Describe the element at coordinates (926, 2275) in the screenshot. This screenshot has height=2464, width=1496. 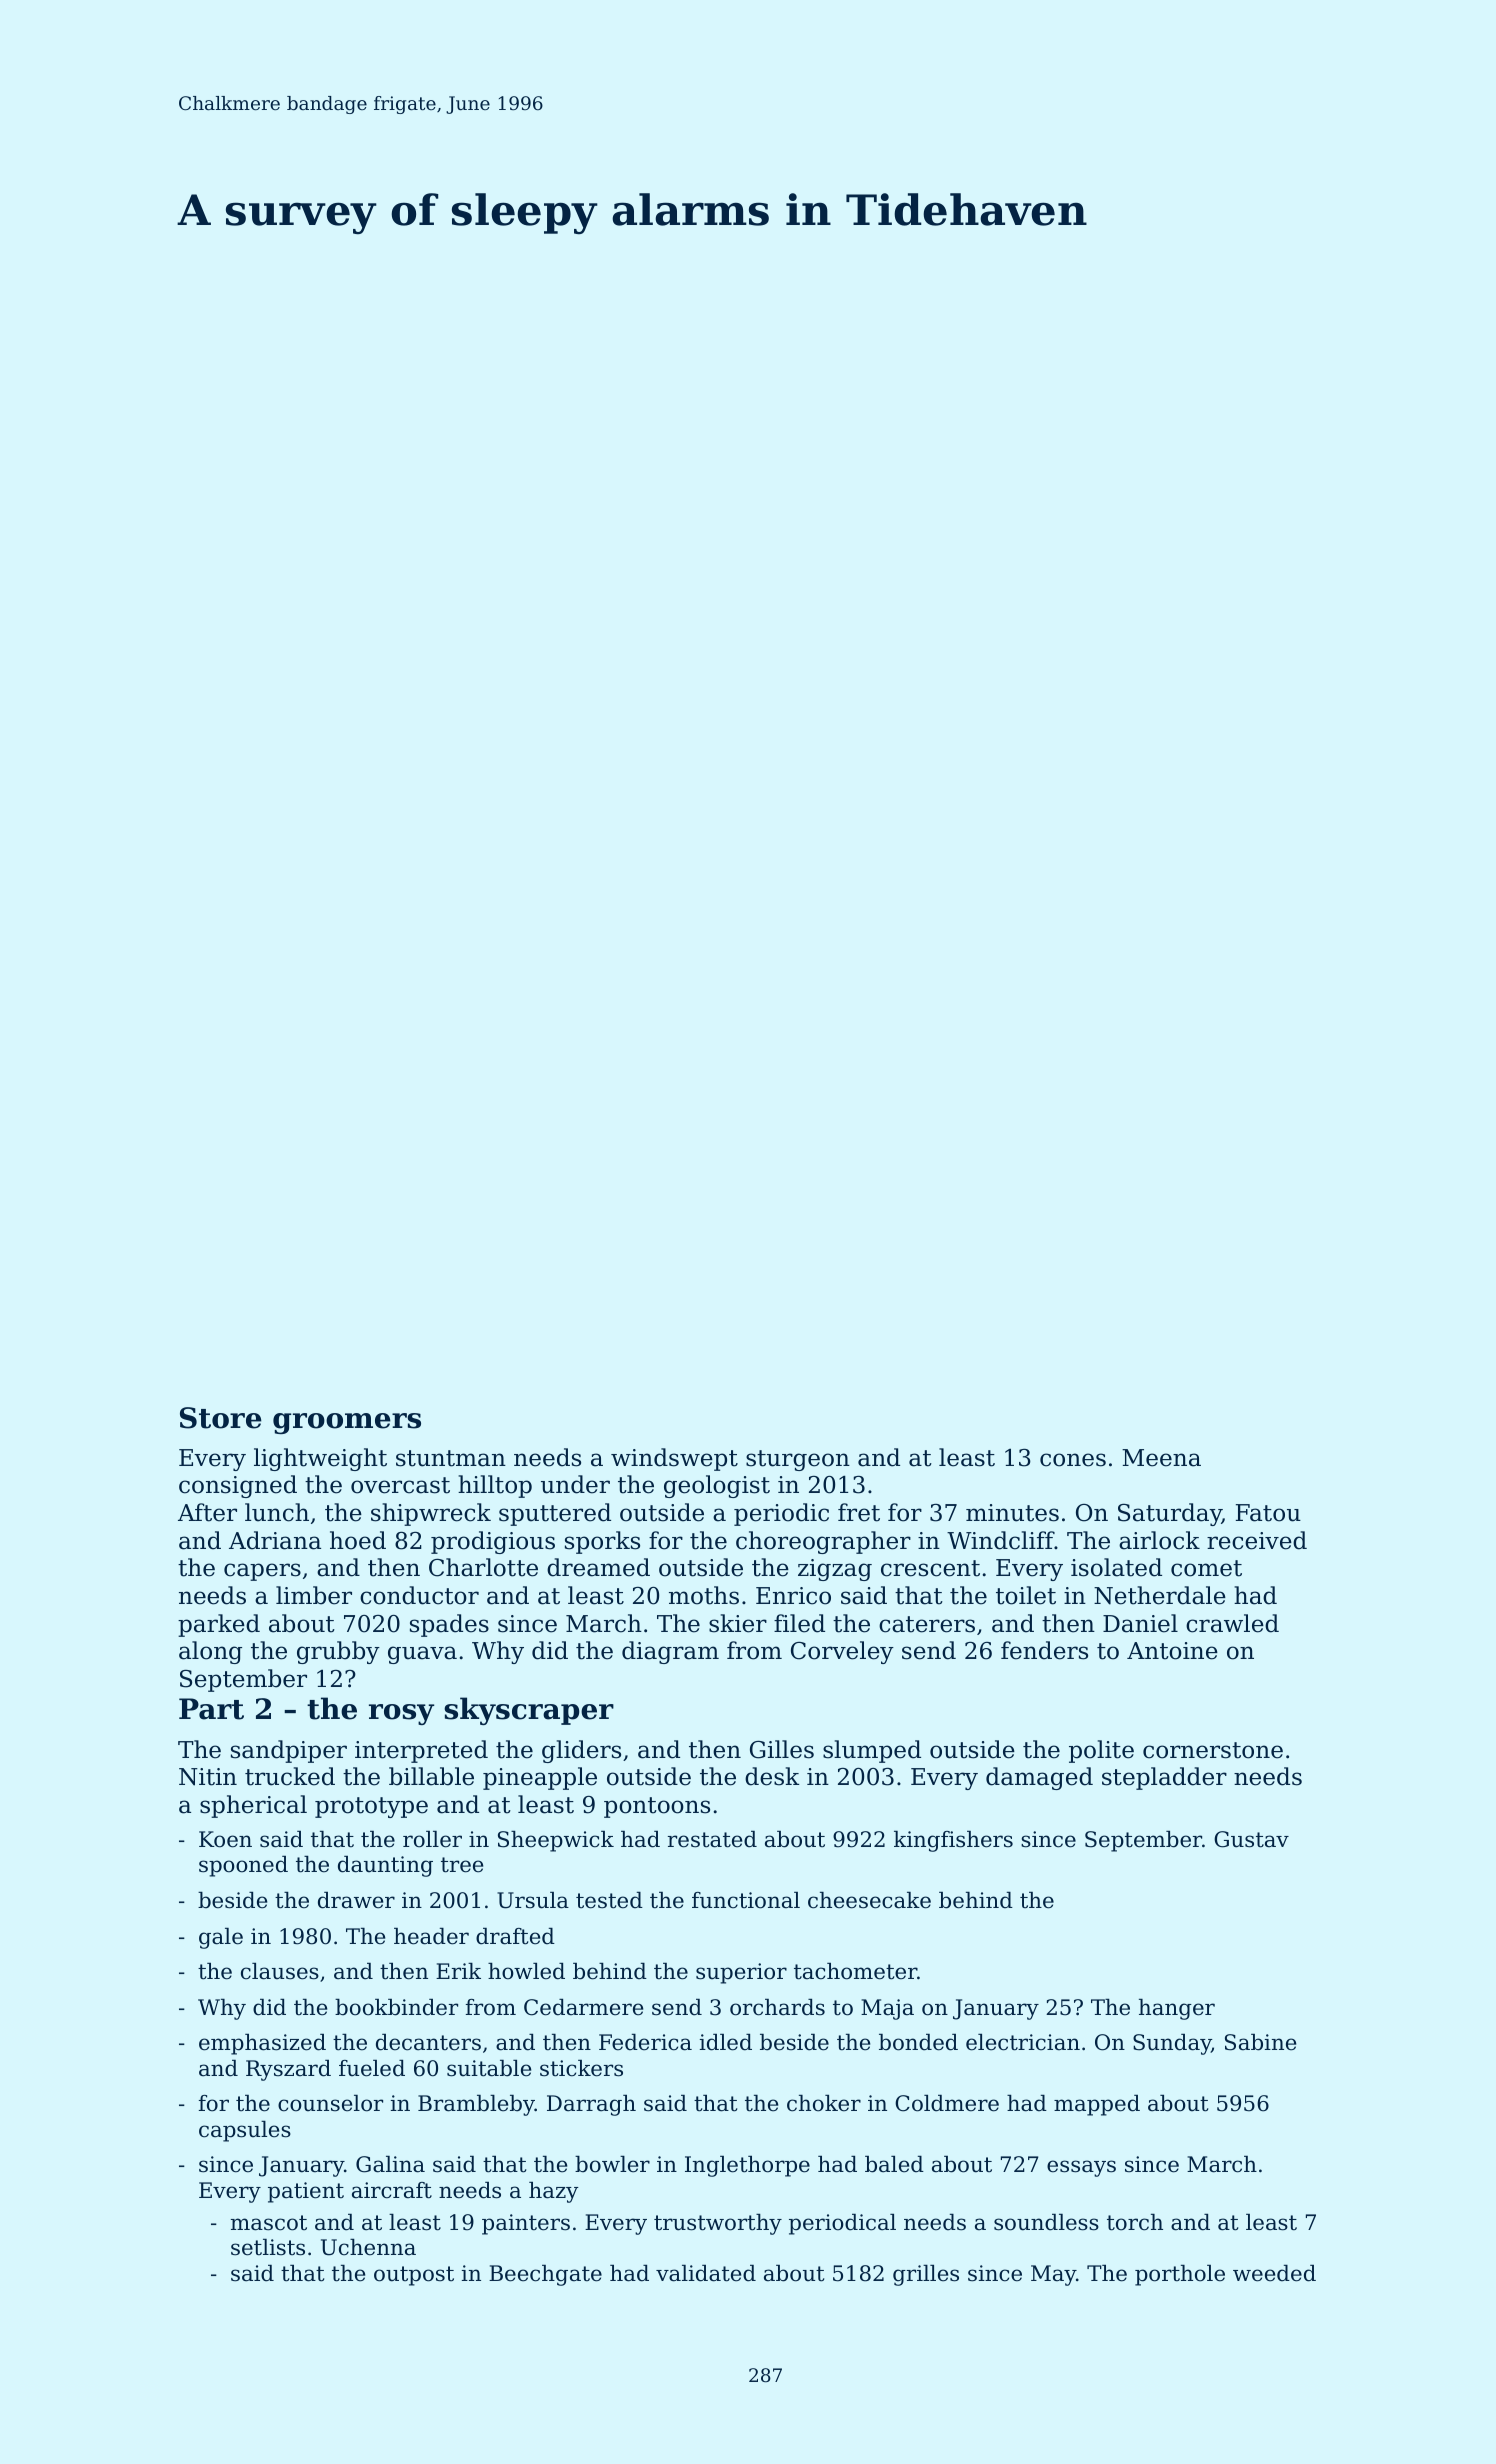
I see `grilles` at that location.
